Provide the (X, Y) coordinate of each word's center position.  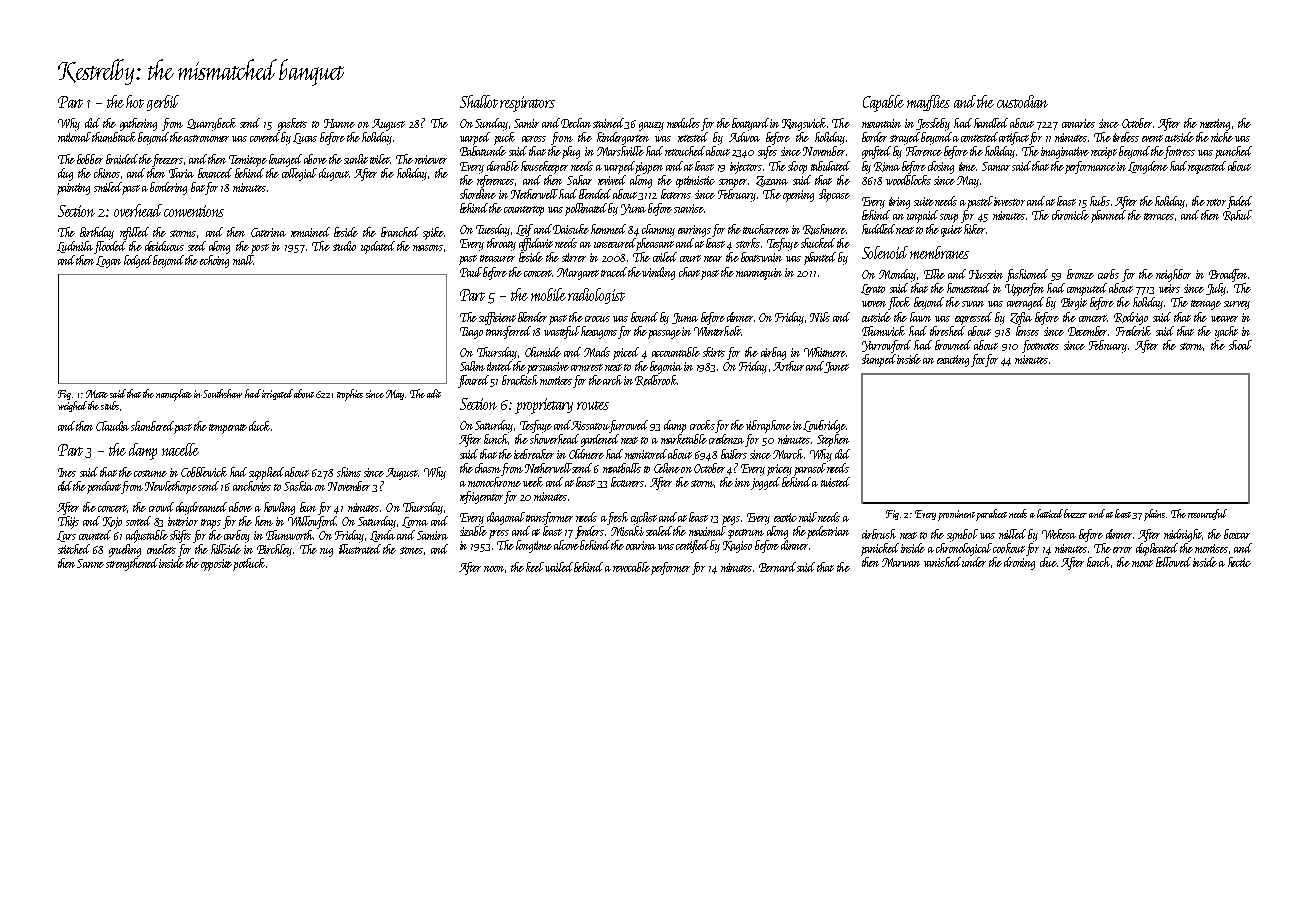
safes (767, 152)
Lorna (415, 522)
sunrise (689, 208)
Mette (97, 394)
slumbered (152, 426)
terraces (1159, 216)
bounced (215, 173)
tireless (1126, 137)
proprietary (544, 406)
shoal (1240, 345)
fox (978, 360)
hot (135, 101)
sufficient (497, 318)
